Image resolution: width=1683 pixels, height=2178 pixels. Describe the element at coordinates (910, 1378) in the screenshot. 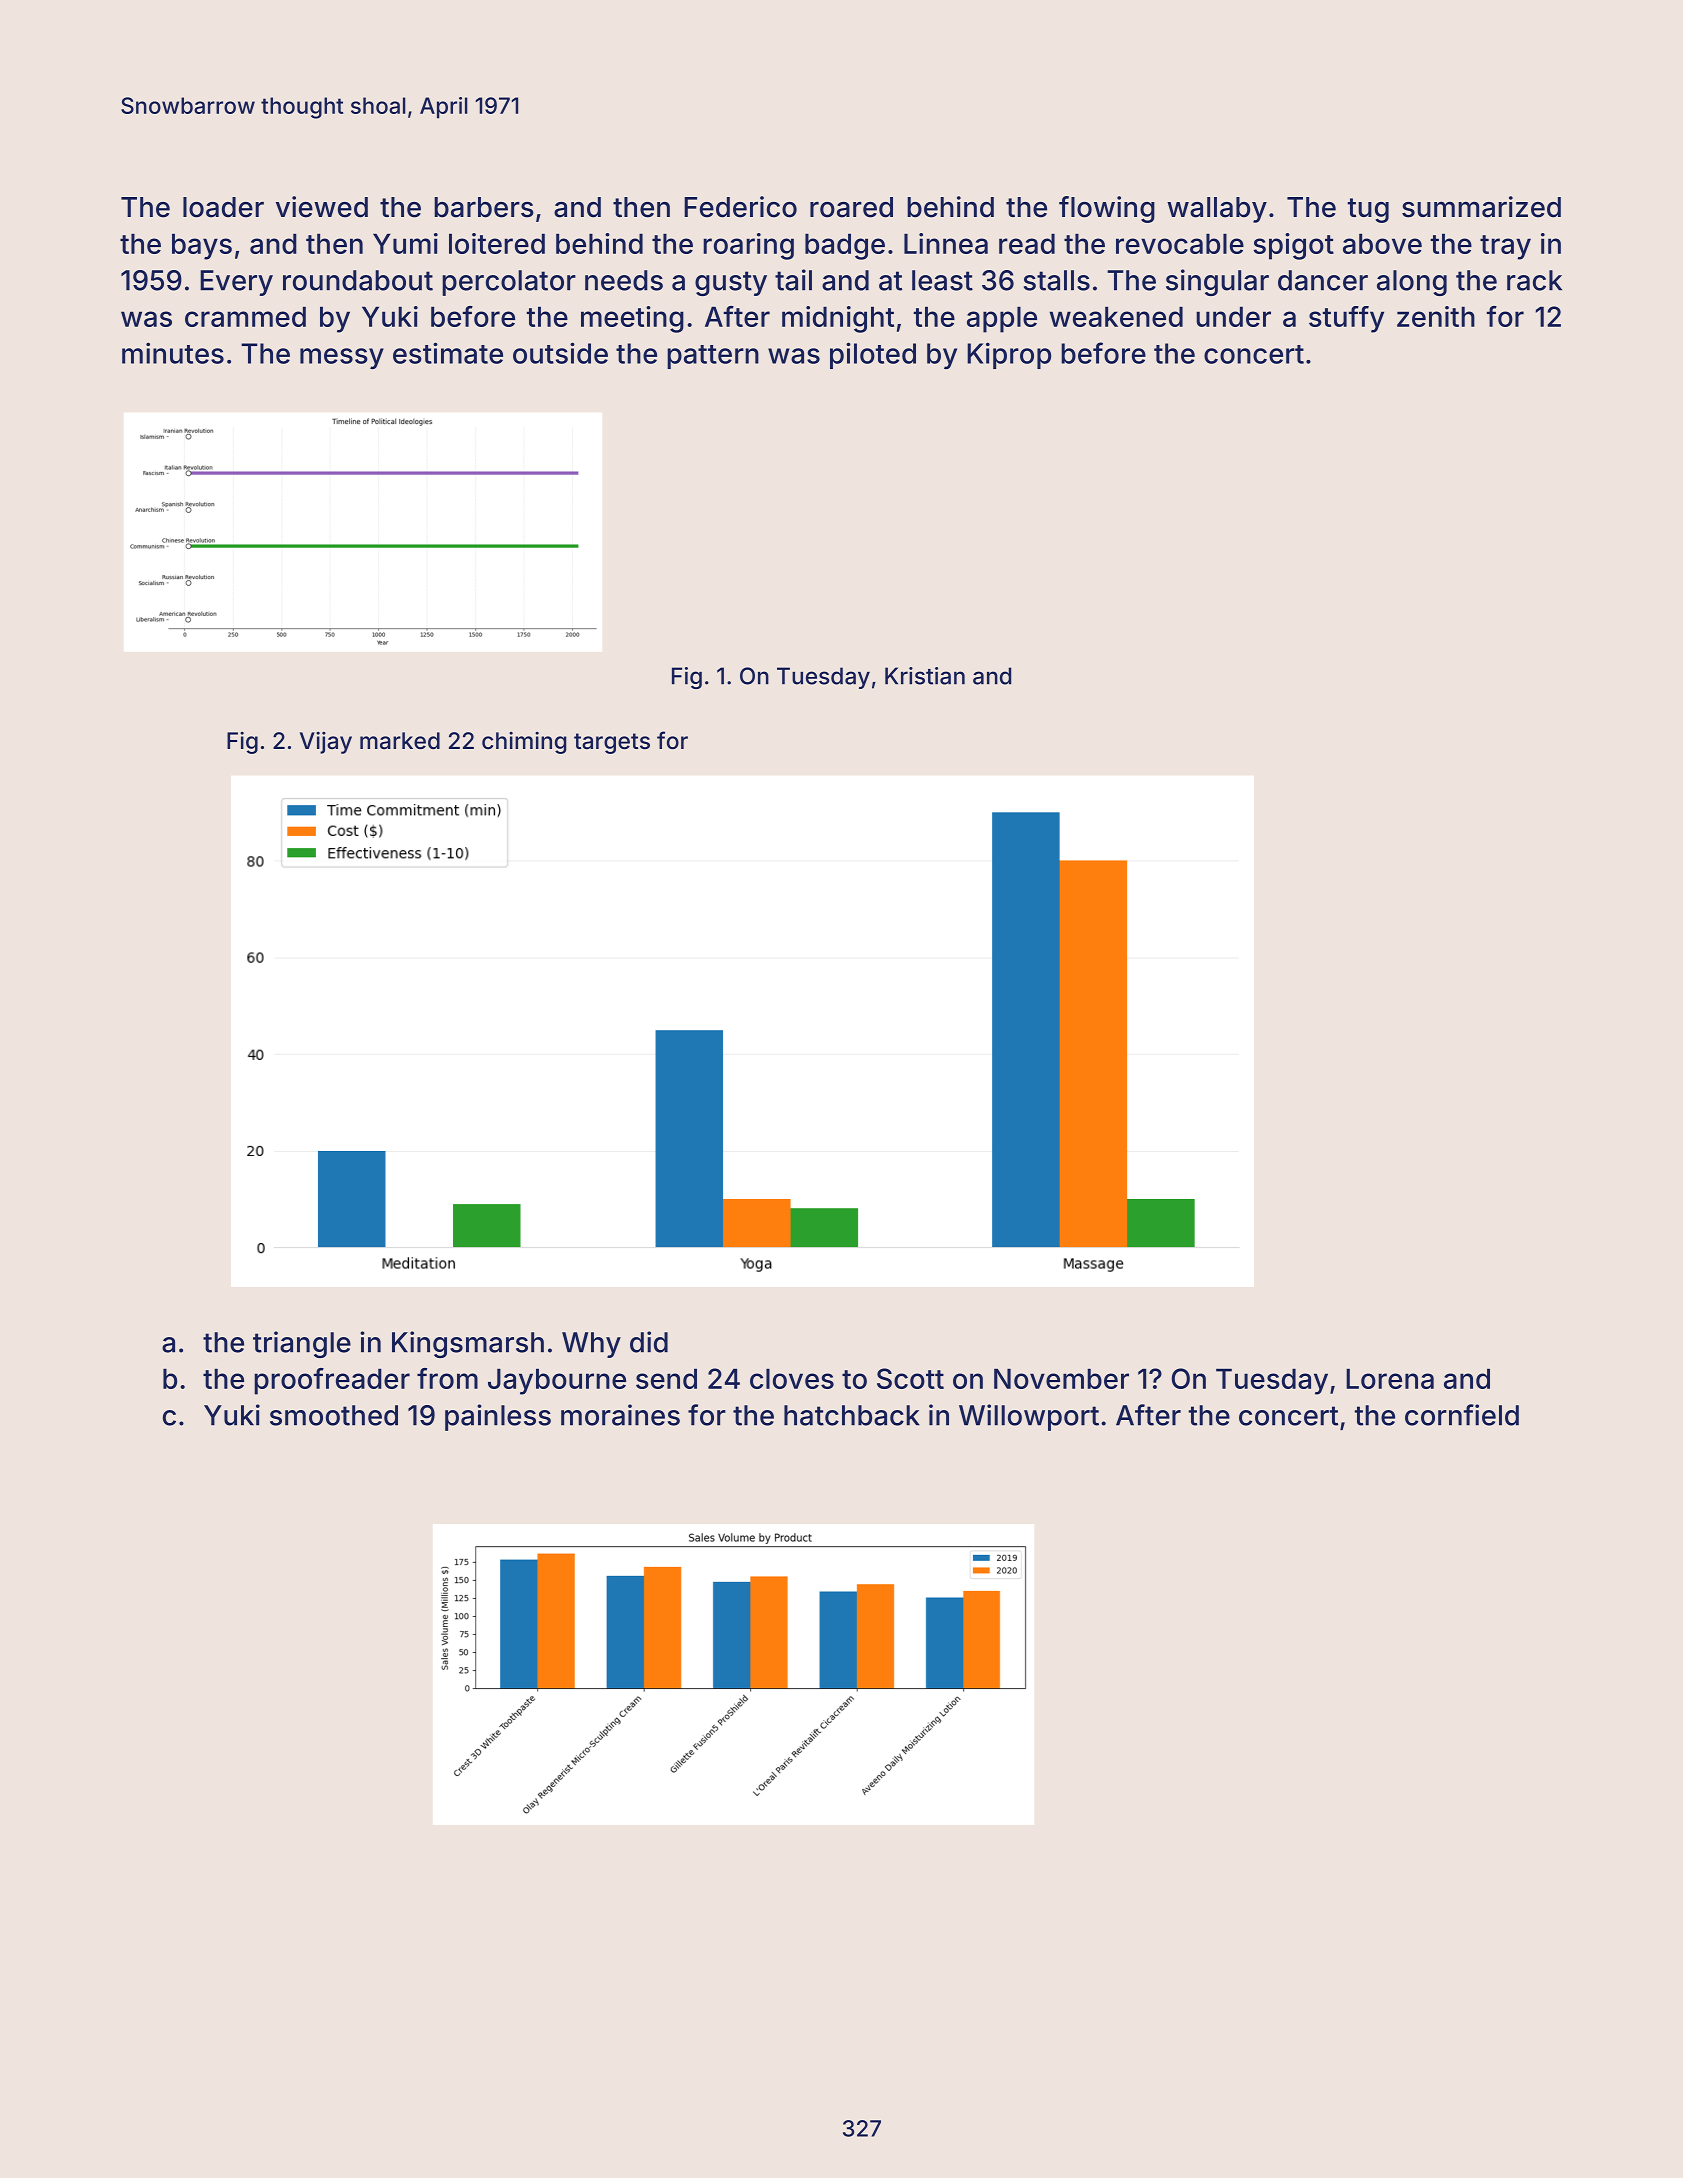

I see `Scott` at that location.
